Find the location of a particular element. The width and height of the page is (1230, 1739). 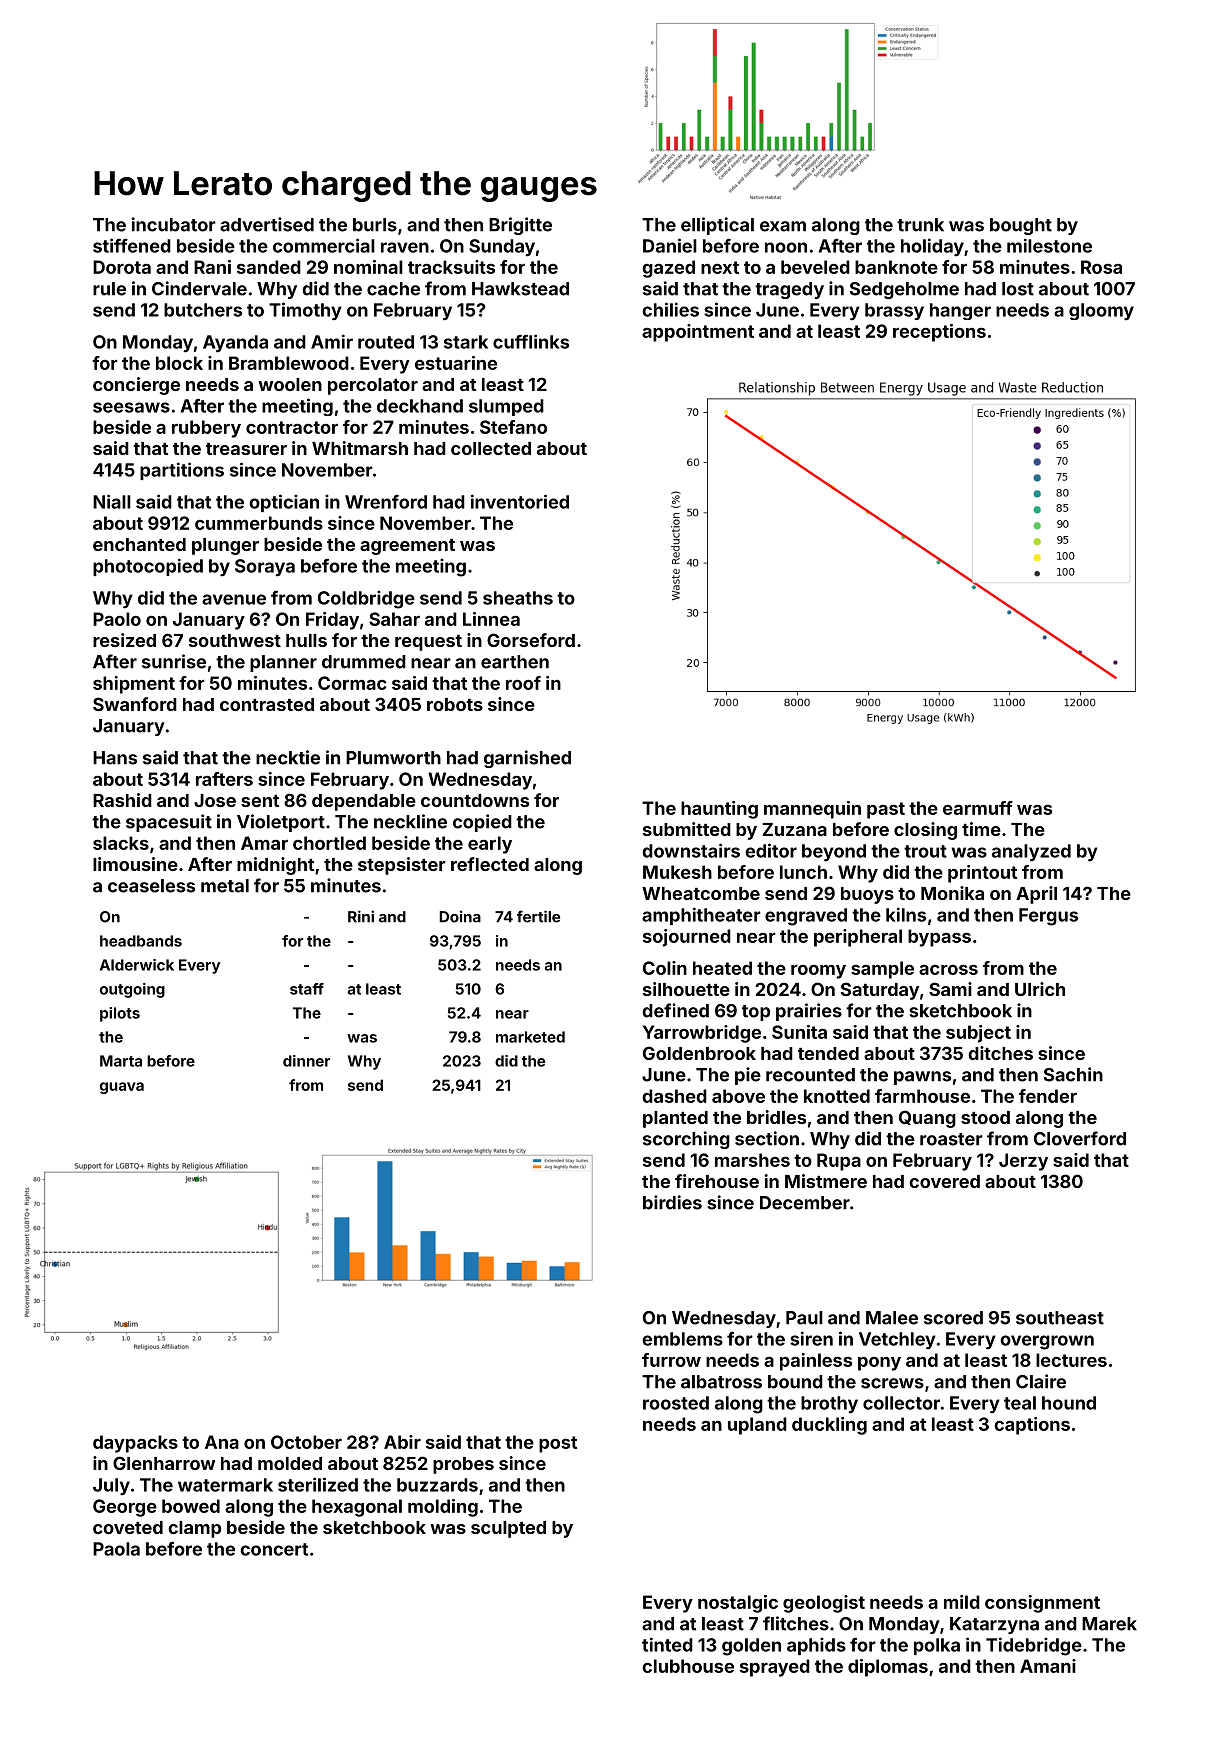

captions is located at coordinates (1032, 1426).
